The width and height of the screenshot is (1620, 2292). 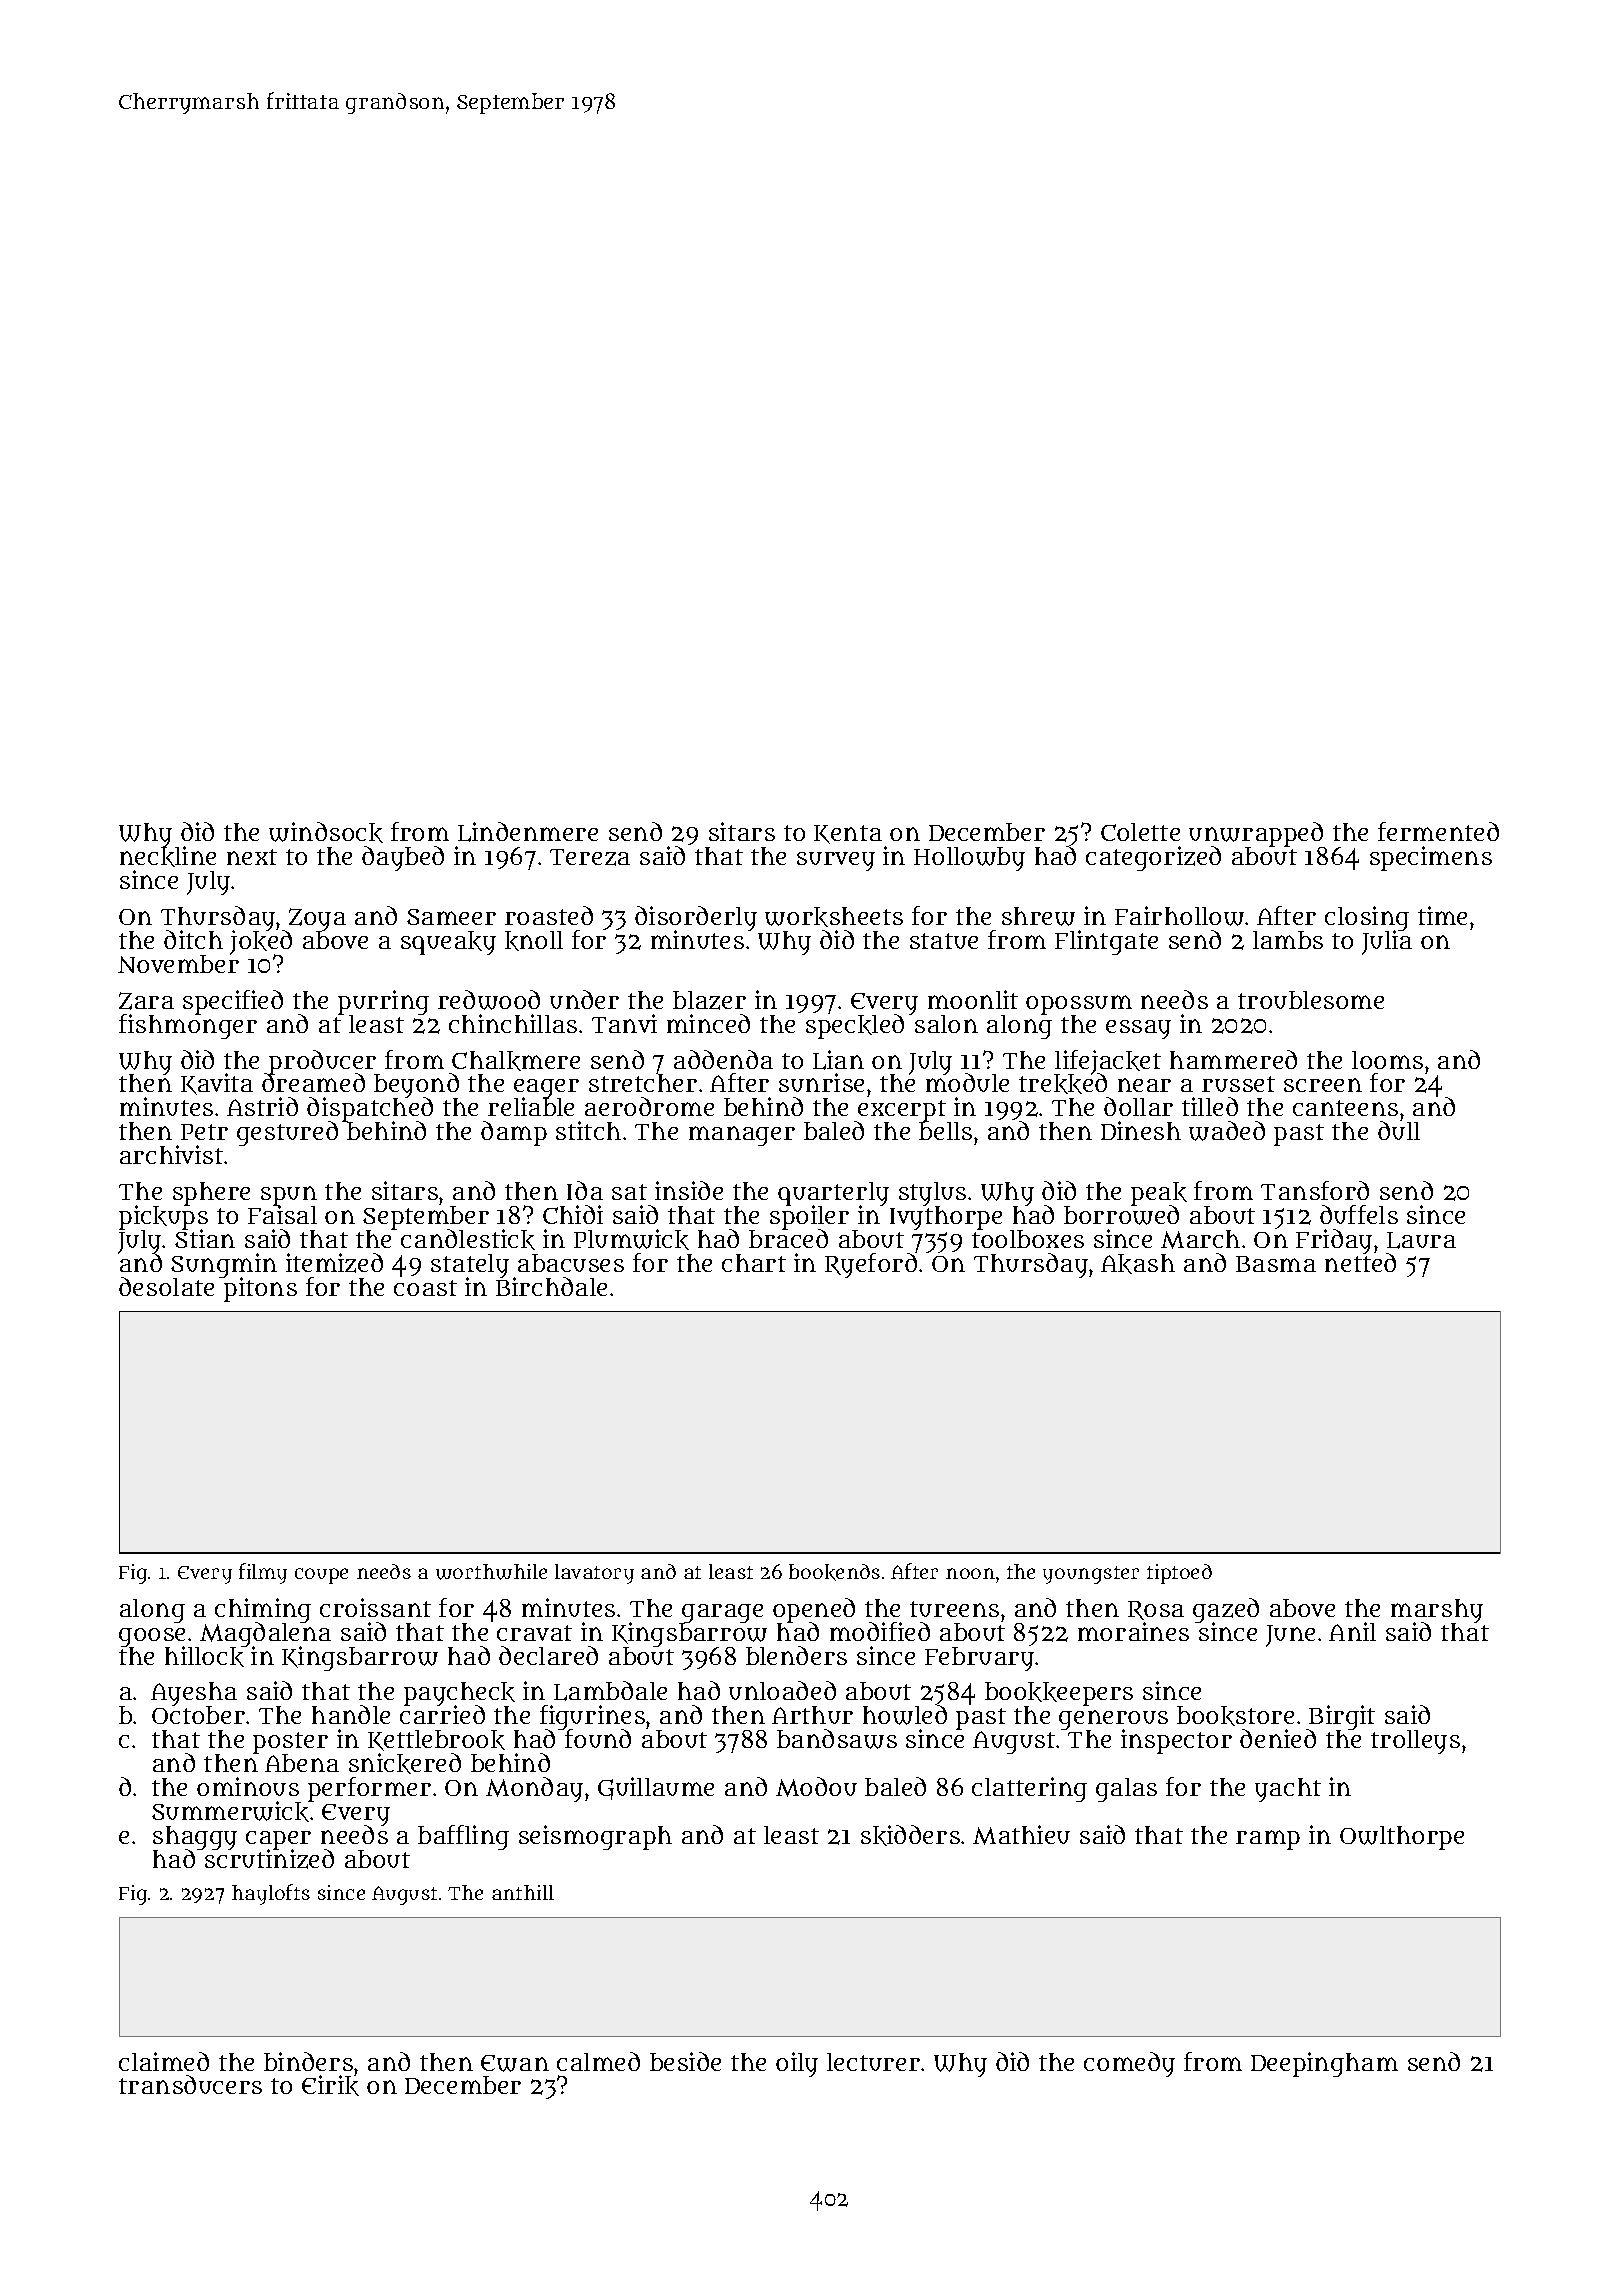 I want to click on transducers, so click(x=190, y=2084).
